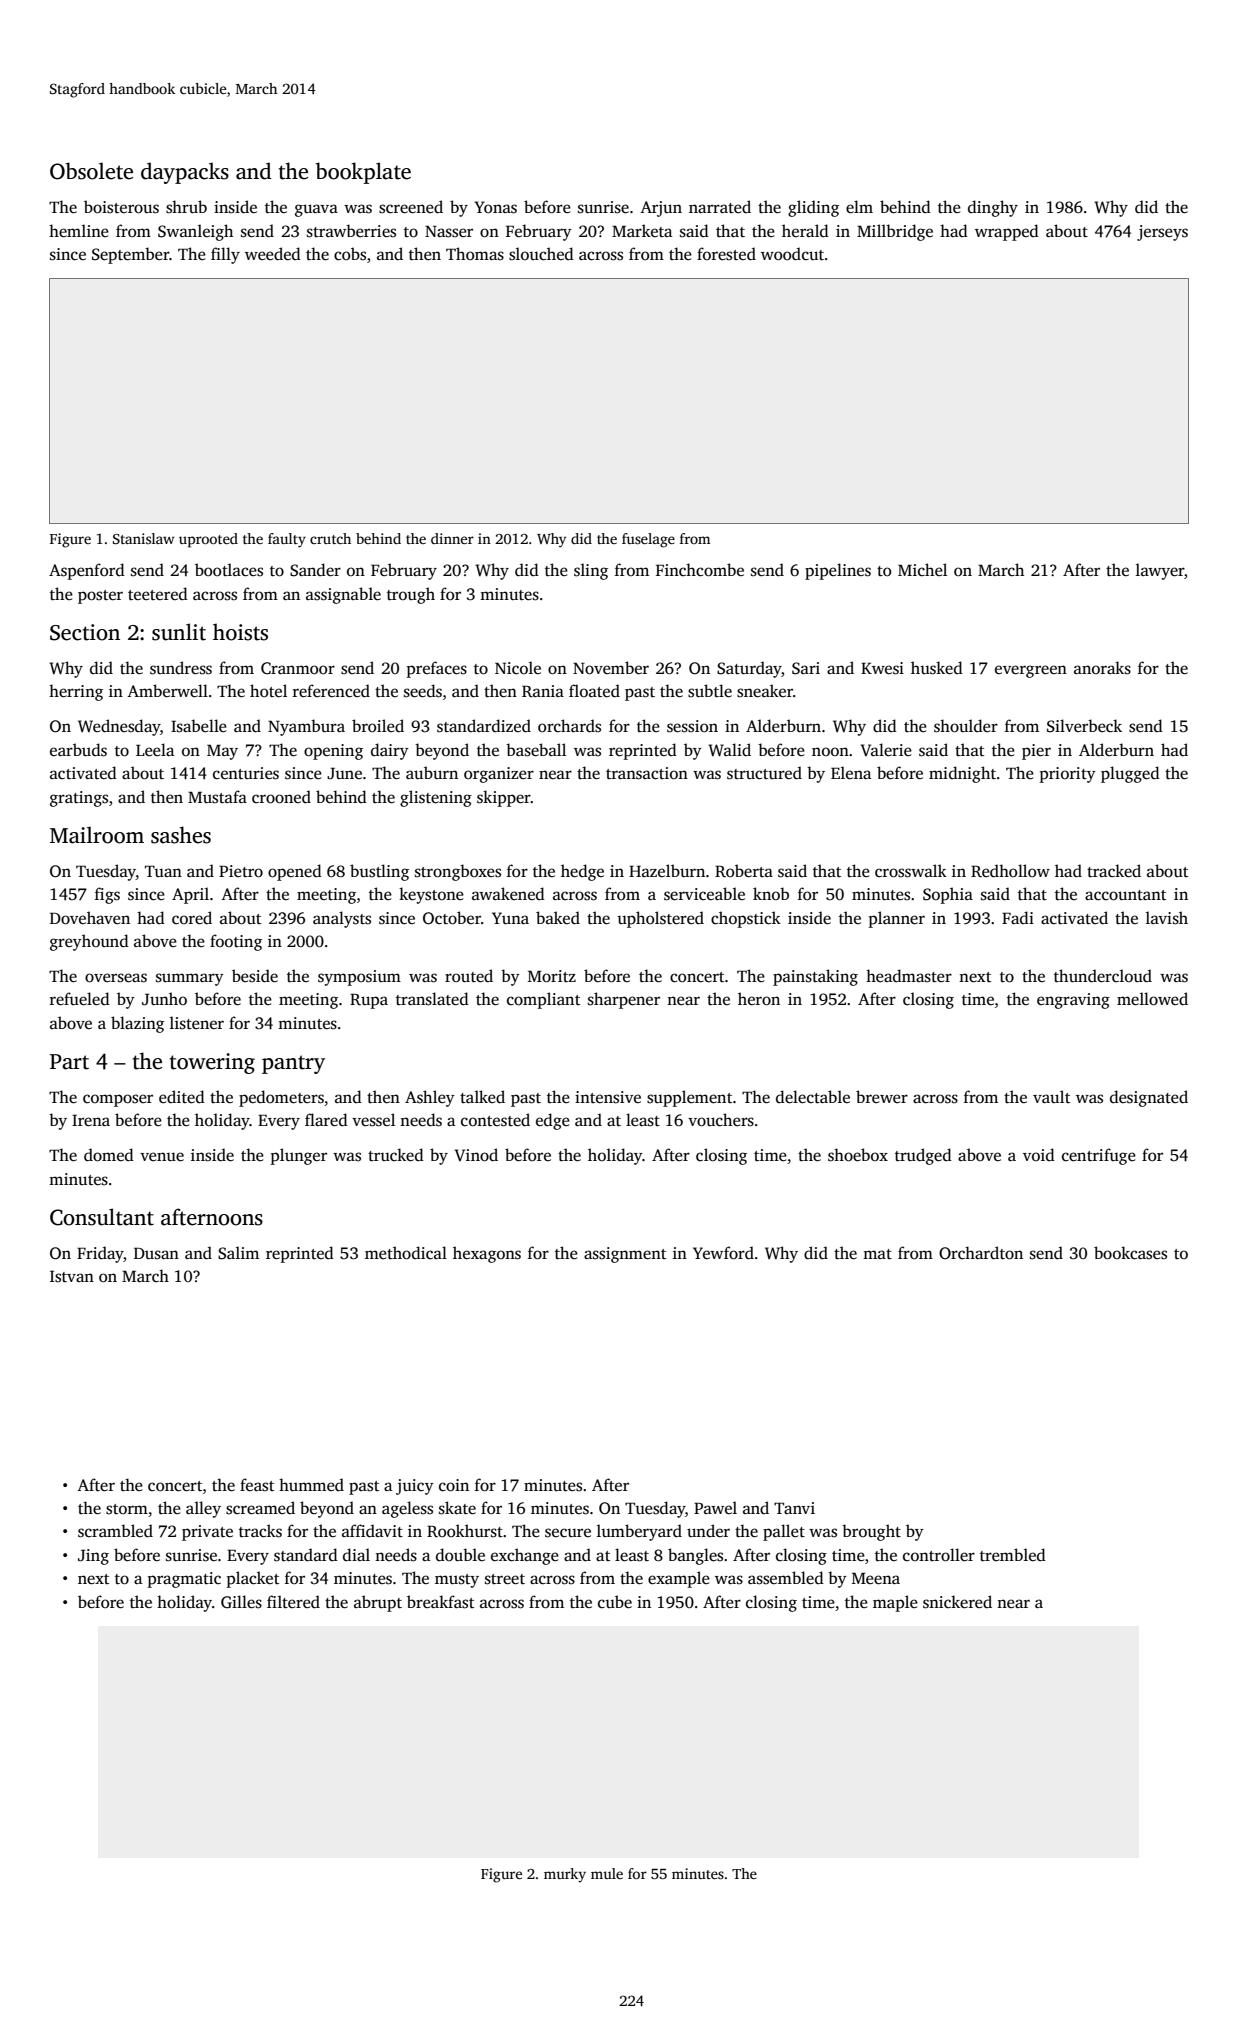 Image resolution: width=1238 pixels, height=2039 pixels. What do you see at coordinates (1162, 233) in the screenshot?
I see `jerseys` at bounding box center [1162, 233].
